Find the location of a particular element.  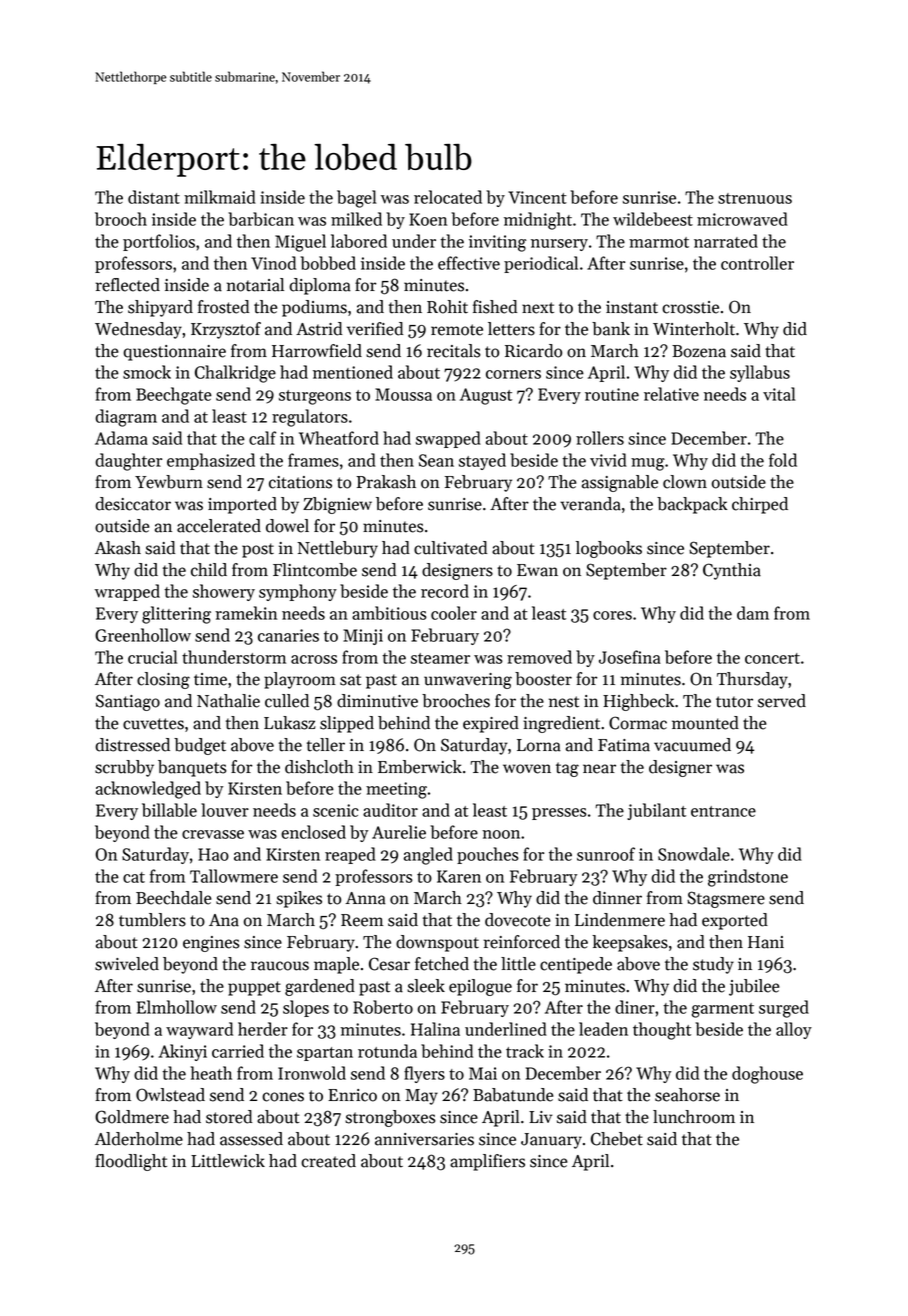

milked is located at coordinates (356, 219).
